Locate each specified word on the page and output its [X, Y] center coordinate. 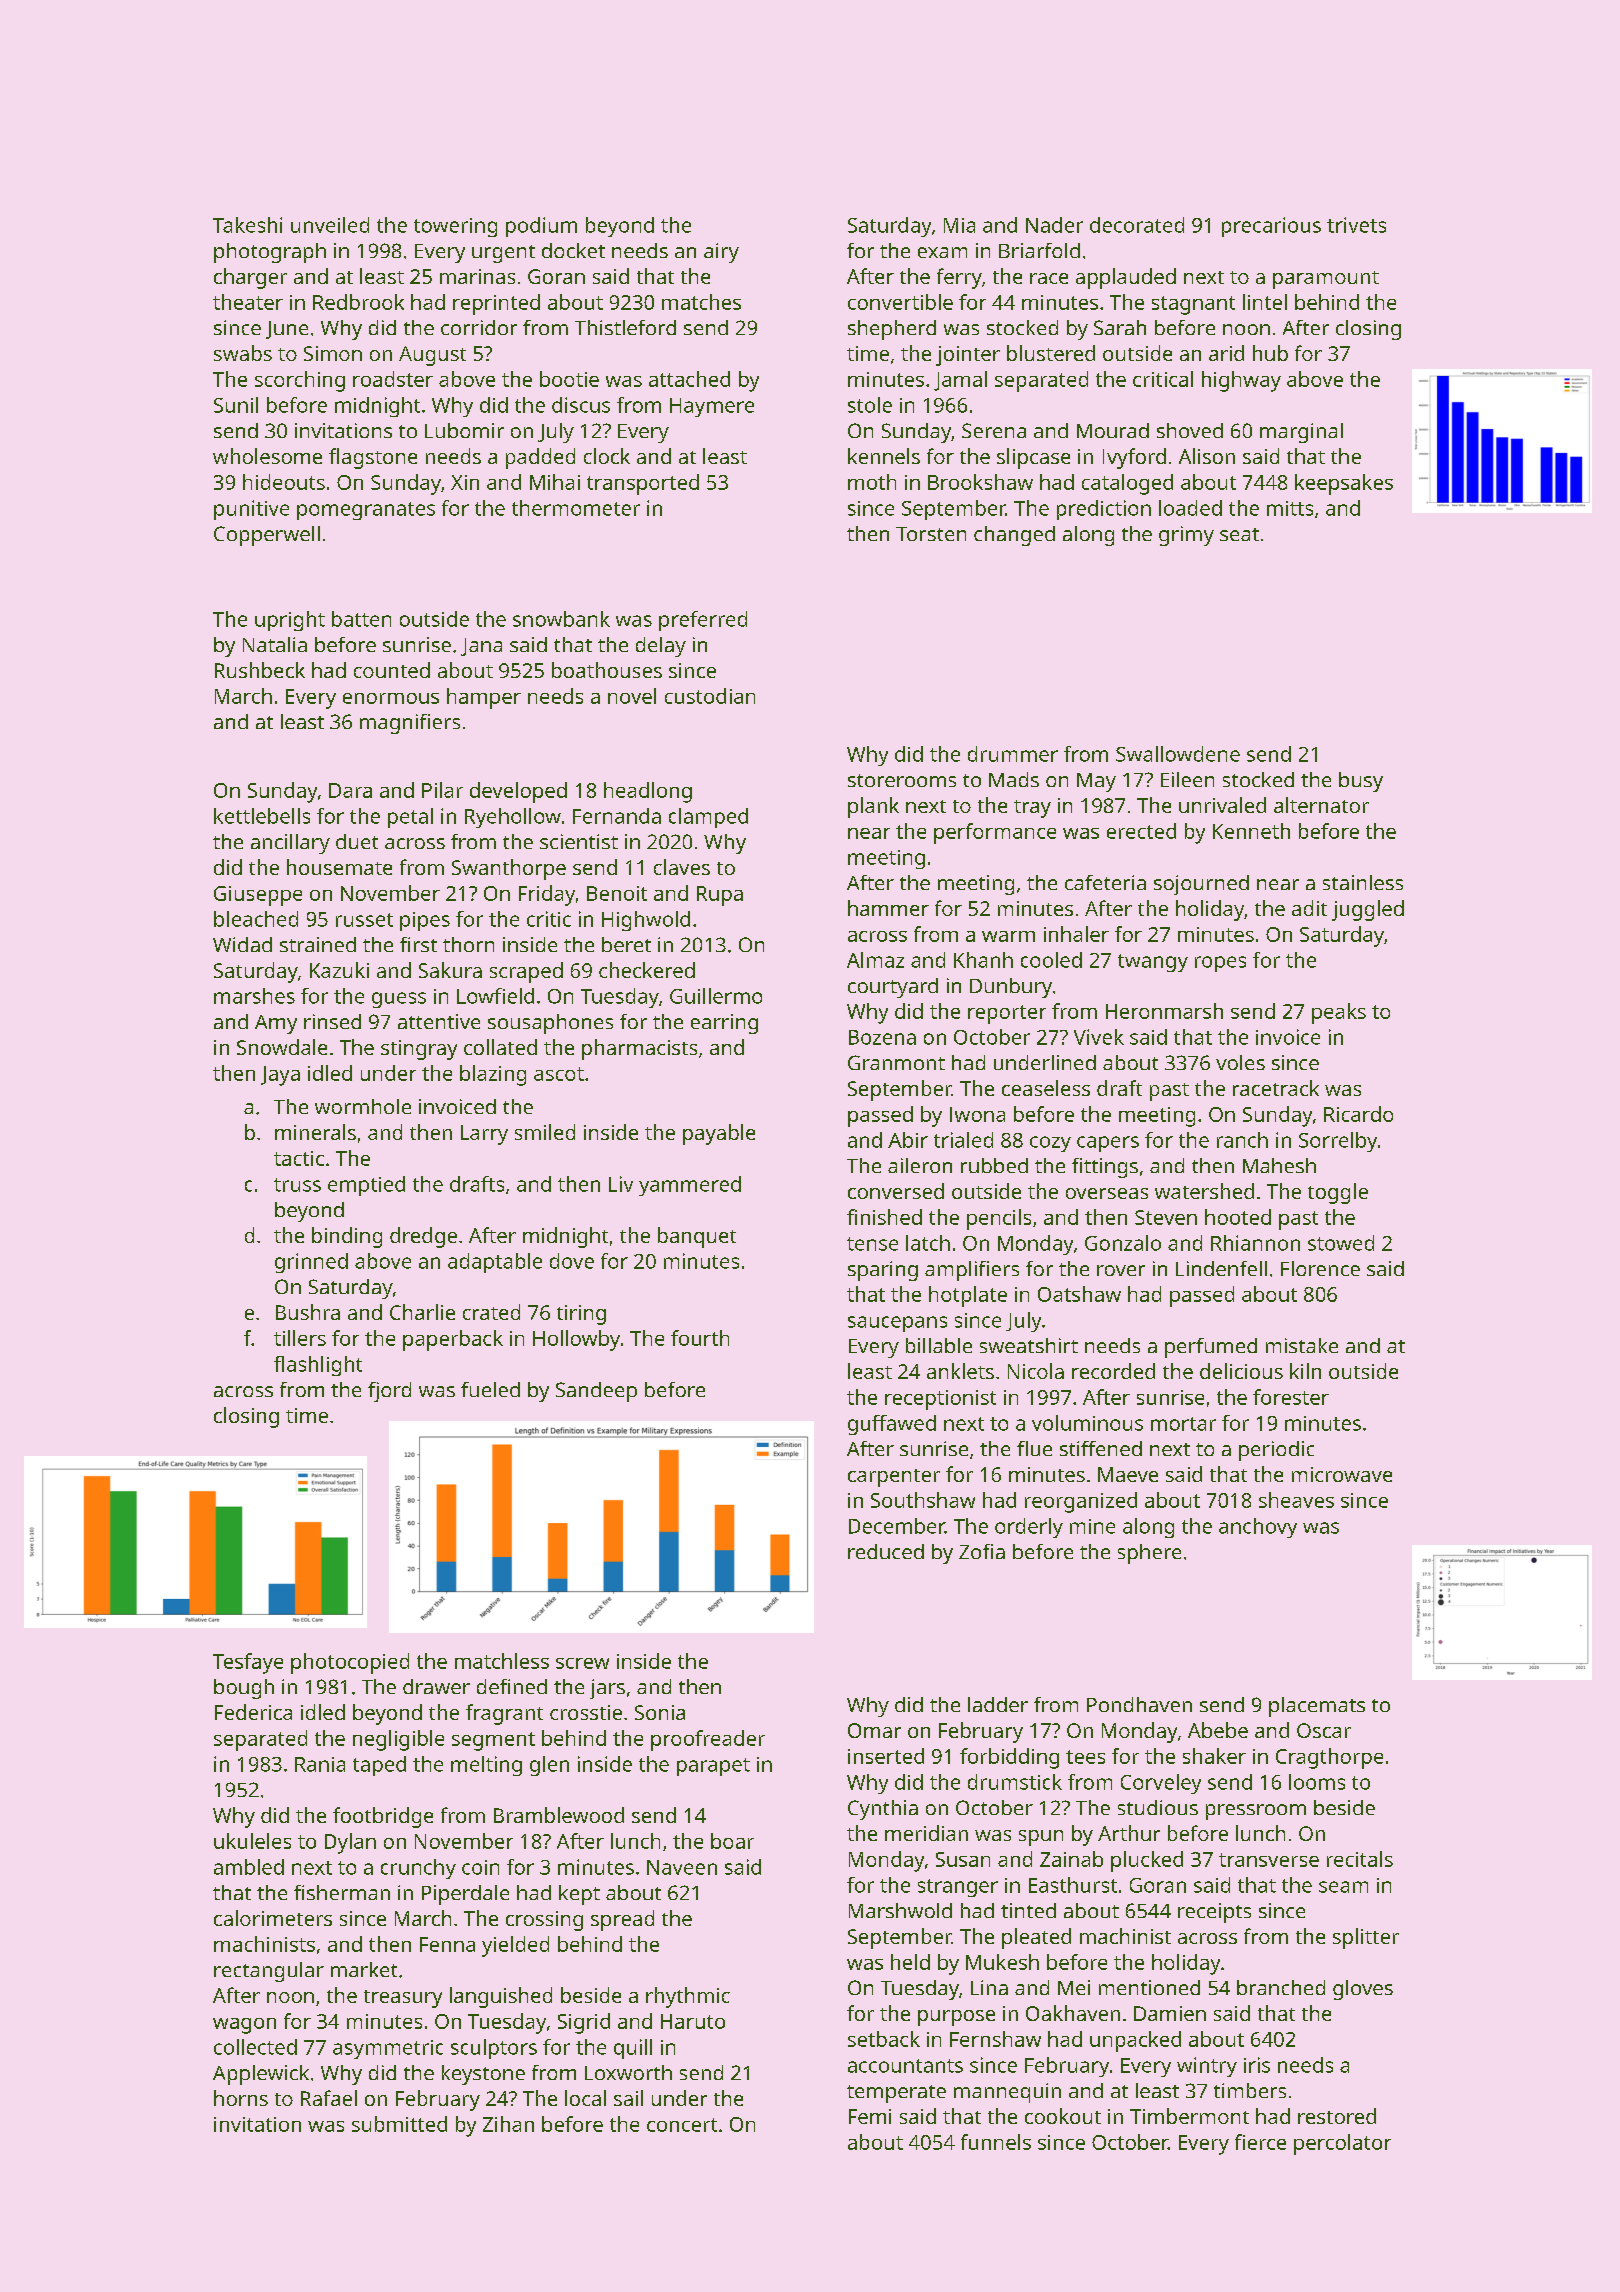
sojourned [1201, 885]
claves [682, 867]
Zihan [508, 2124]
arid [1226, 353]
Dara [350, 790]
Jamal [960, 381]
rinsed [332, 1021]
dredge [423, 1237]
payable [719, 1134]
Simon [333, 353]
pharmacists [639, 1049]
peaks [1339, 1013]
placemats [1317, 1707]
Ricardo [1358, 1114]
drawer [436, 1686]
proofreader [708, 1740]
